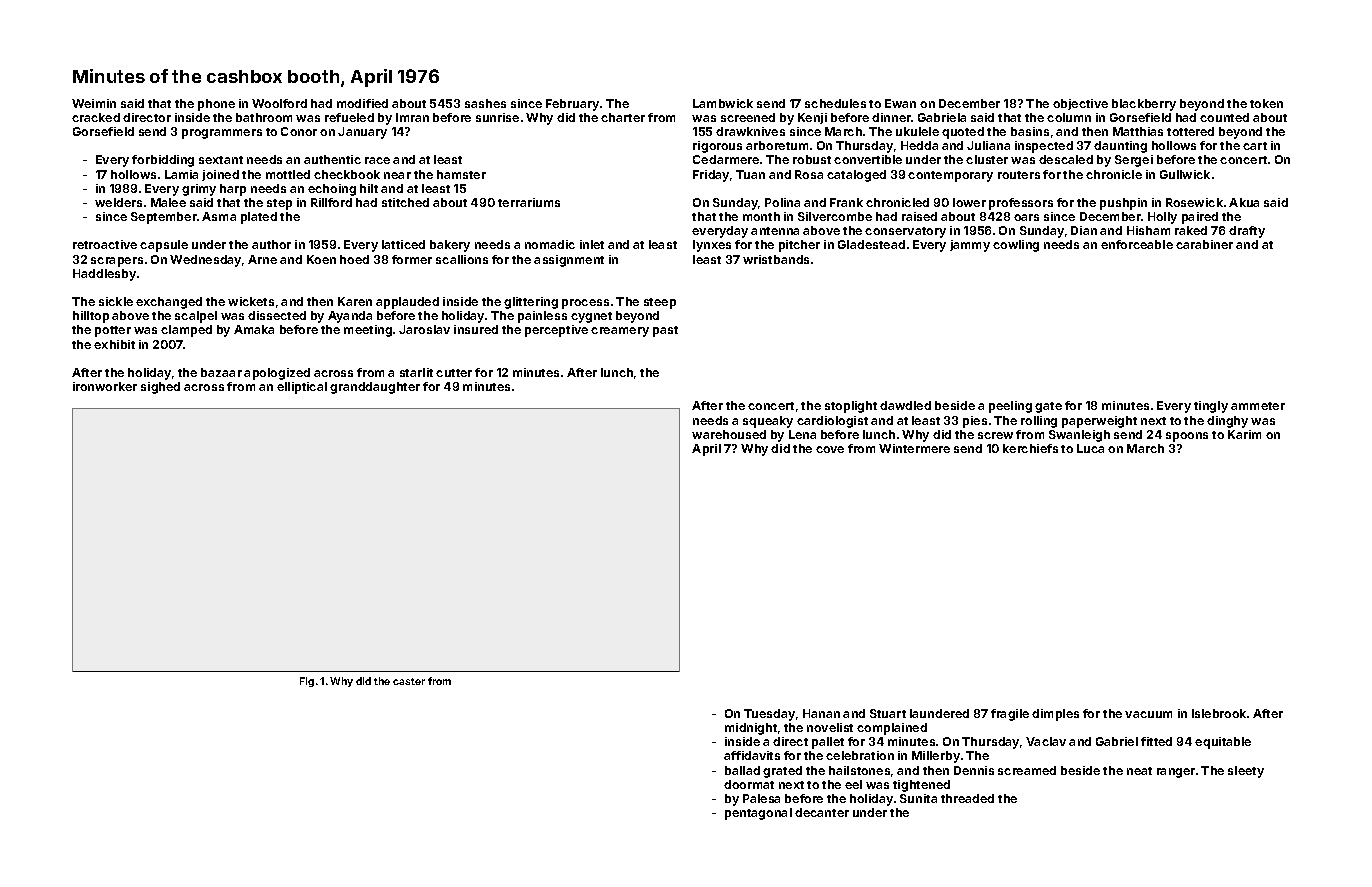 The width and height of the screenshot is (1372, 887). Describe the element at coordinates (822, 812) in the screenshot. I see `decanter` at that location.
